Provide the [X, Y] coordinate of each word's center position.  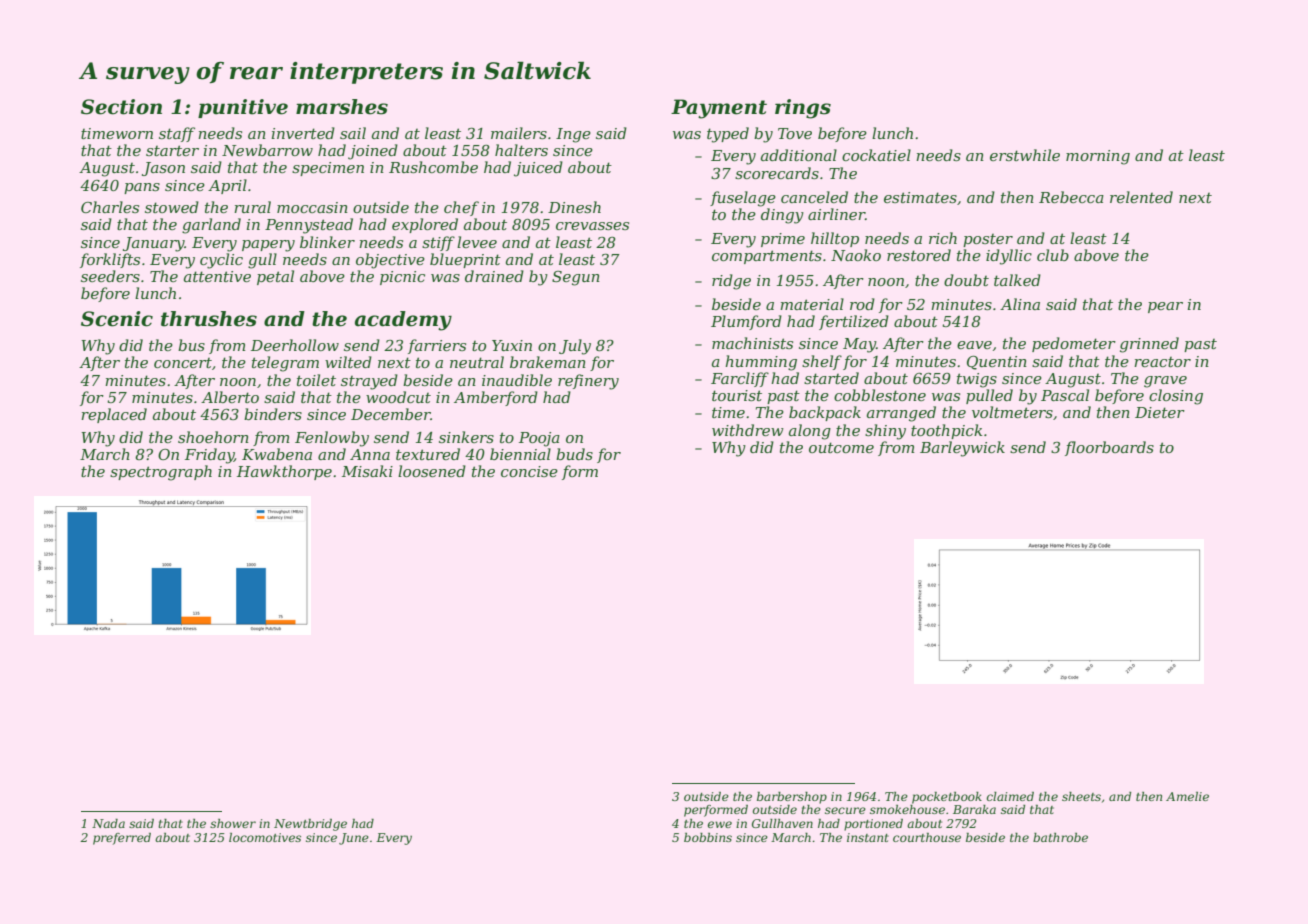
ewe [720, 824]
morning [1098, 157]
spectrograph [161, 473]
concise [529, 471]
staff [177, 134]
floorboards [1109, 448]
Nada [108, 823]
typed [728, 135]
